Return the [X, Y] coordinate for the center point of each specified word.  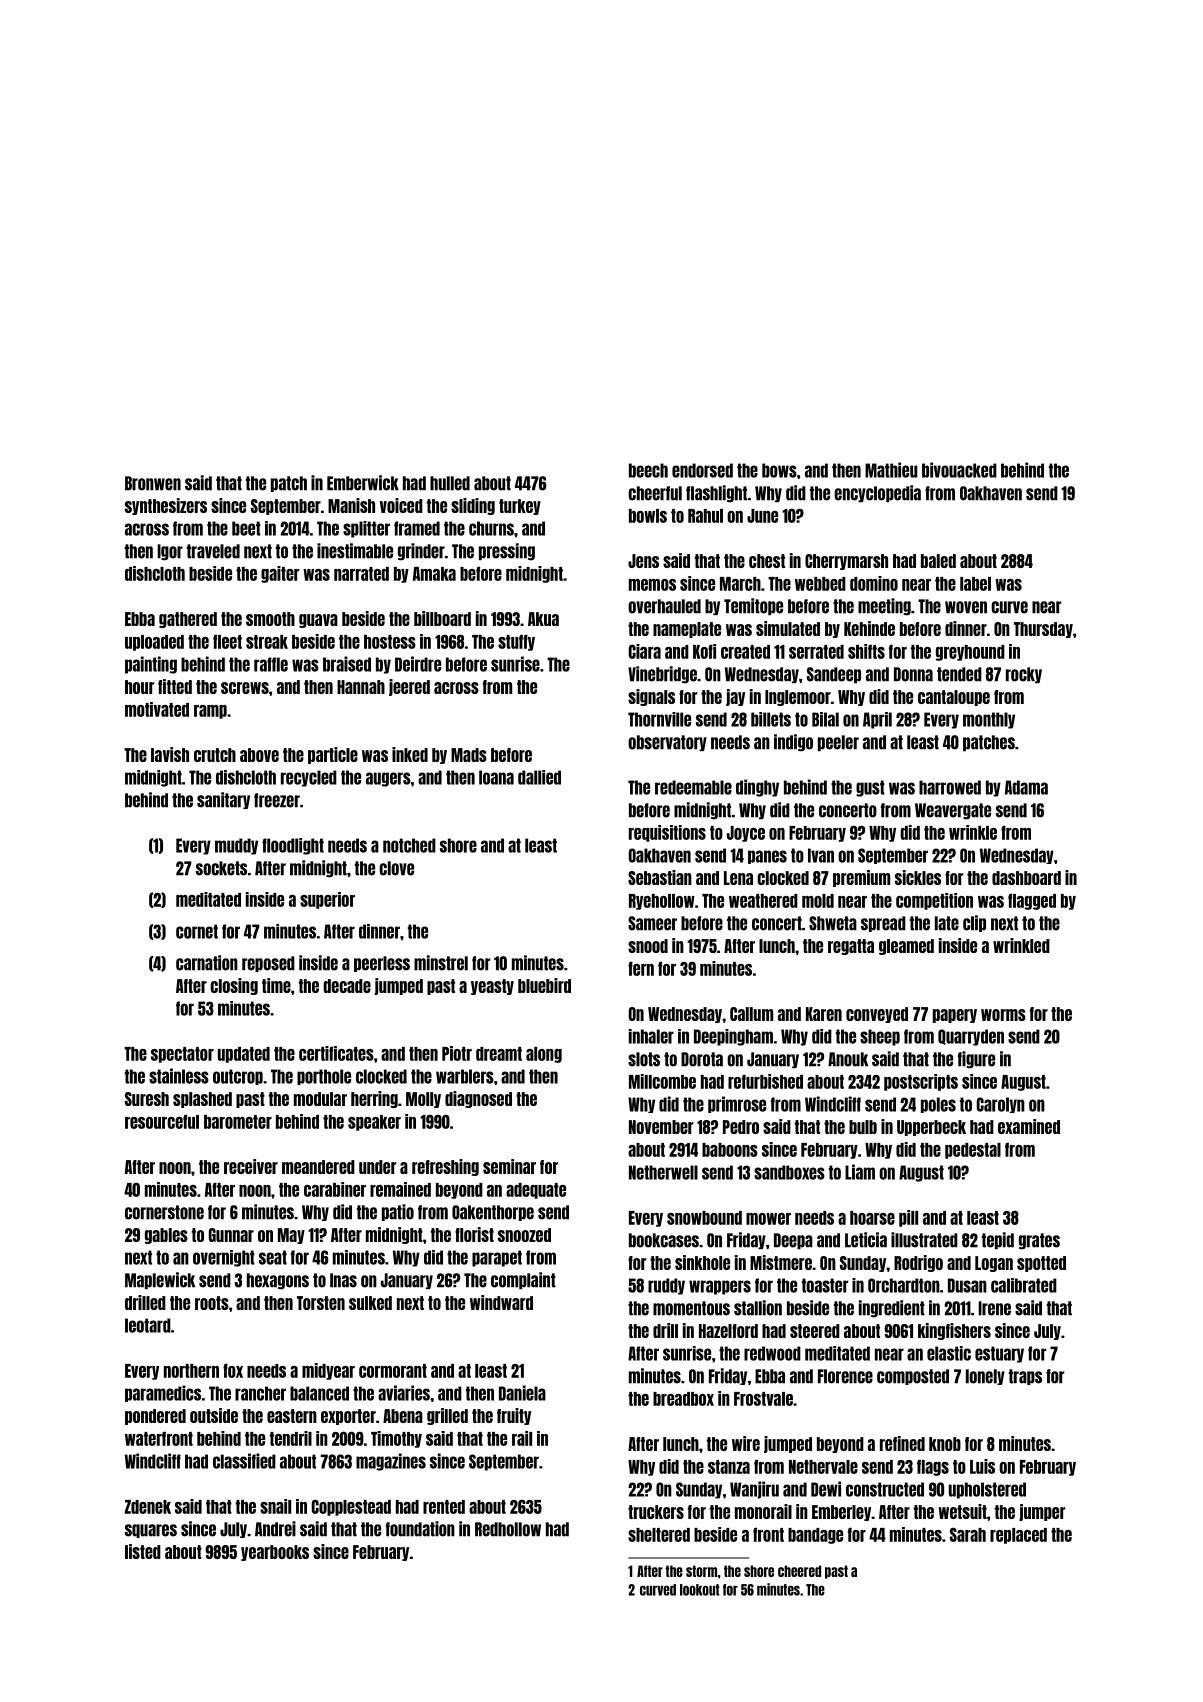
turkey [520, 507]
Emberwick [363, 483]
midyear [328, 1371]
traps [1025, 1377]
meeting [884, 607]
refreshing [445, 1167]
